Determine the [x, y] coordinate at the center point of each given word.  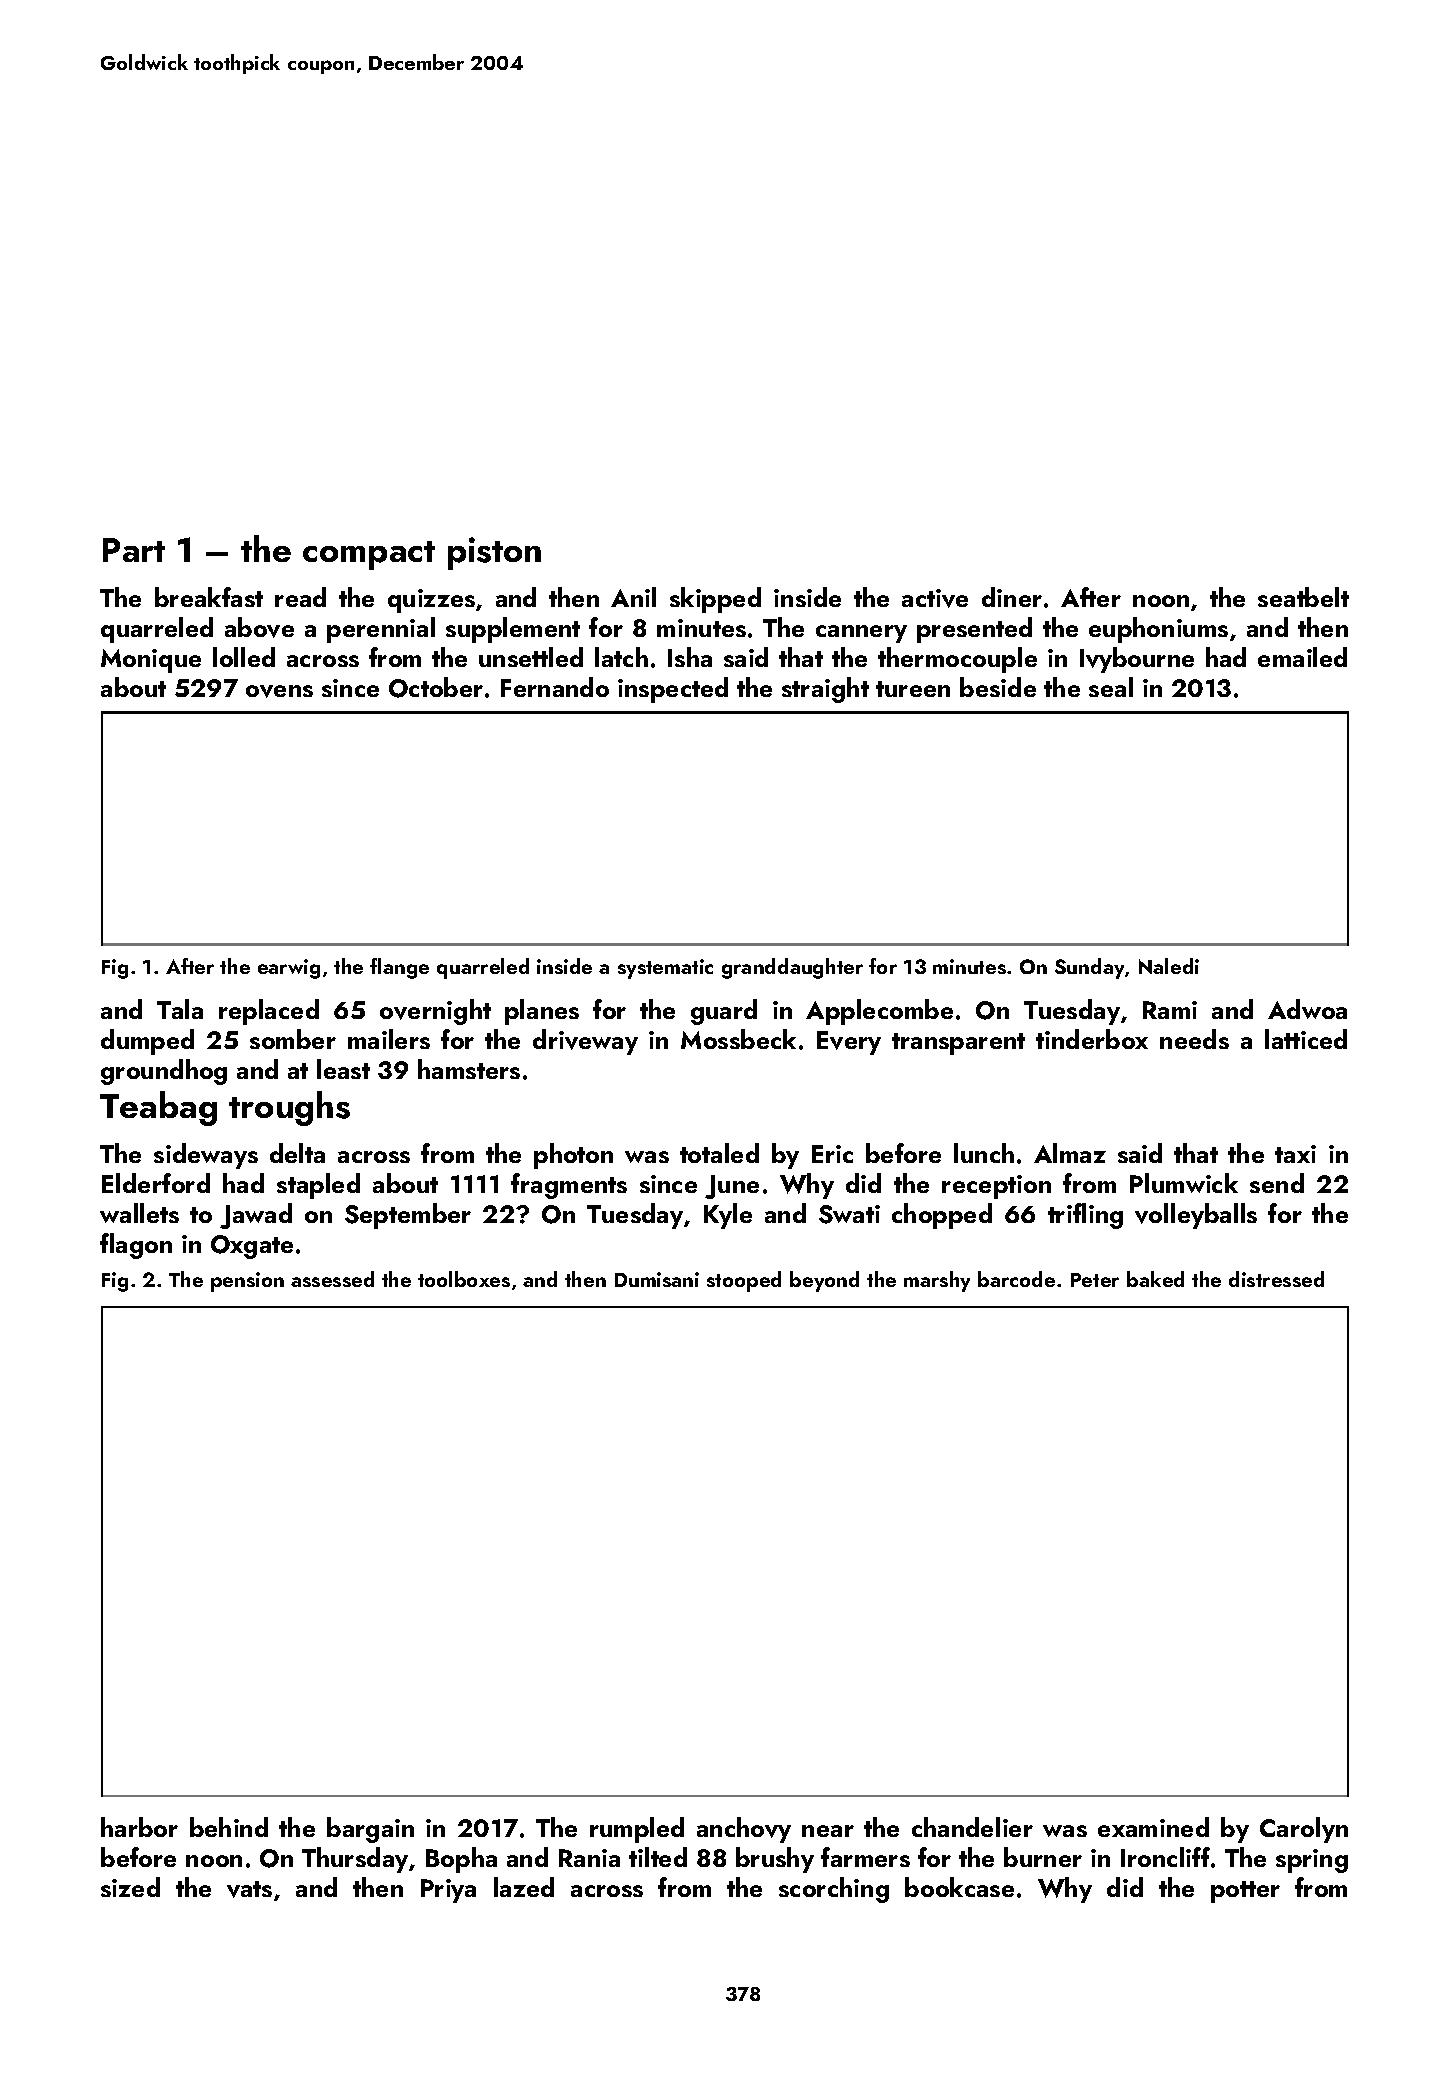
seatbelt [1303, 597]
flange [399, 968]
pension [247, 1282]
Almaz [1070, 1153]
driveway [585, 1042]
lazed [524, 1887]
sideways [206, 1156]
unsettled [531, 657]
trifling [1085, 1216]
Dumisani [657, 1279]
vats [249, 1889]
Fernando [555, 687]
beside [998, 687]
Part [134, 550]
